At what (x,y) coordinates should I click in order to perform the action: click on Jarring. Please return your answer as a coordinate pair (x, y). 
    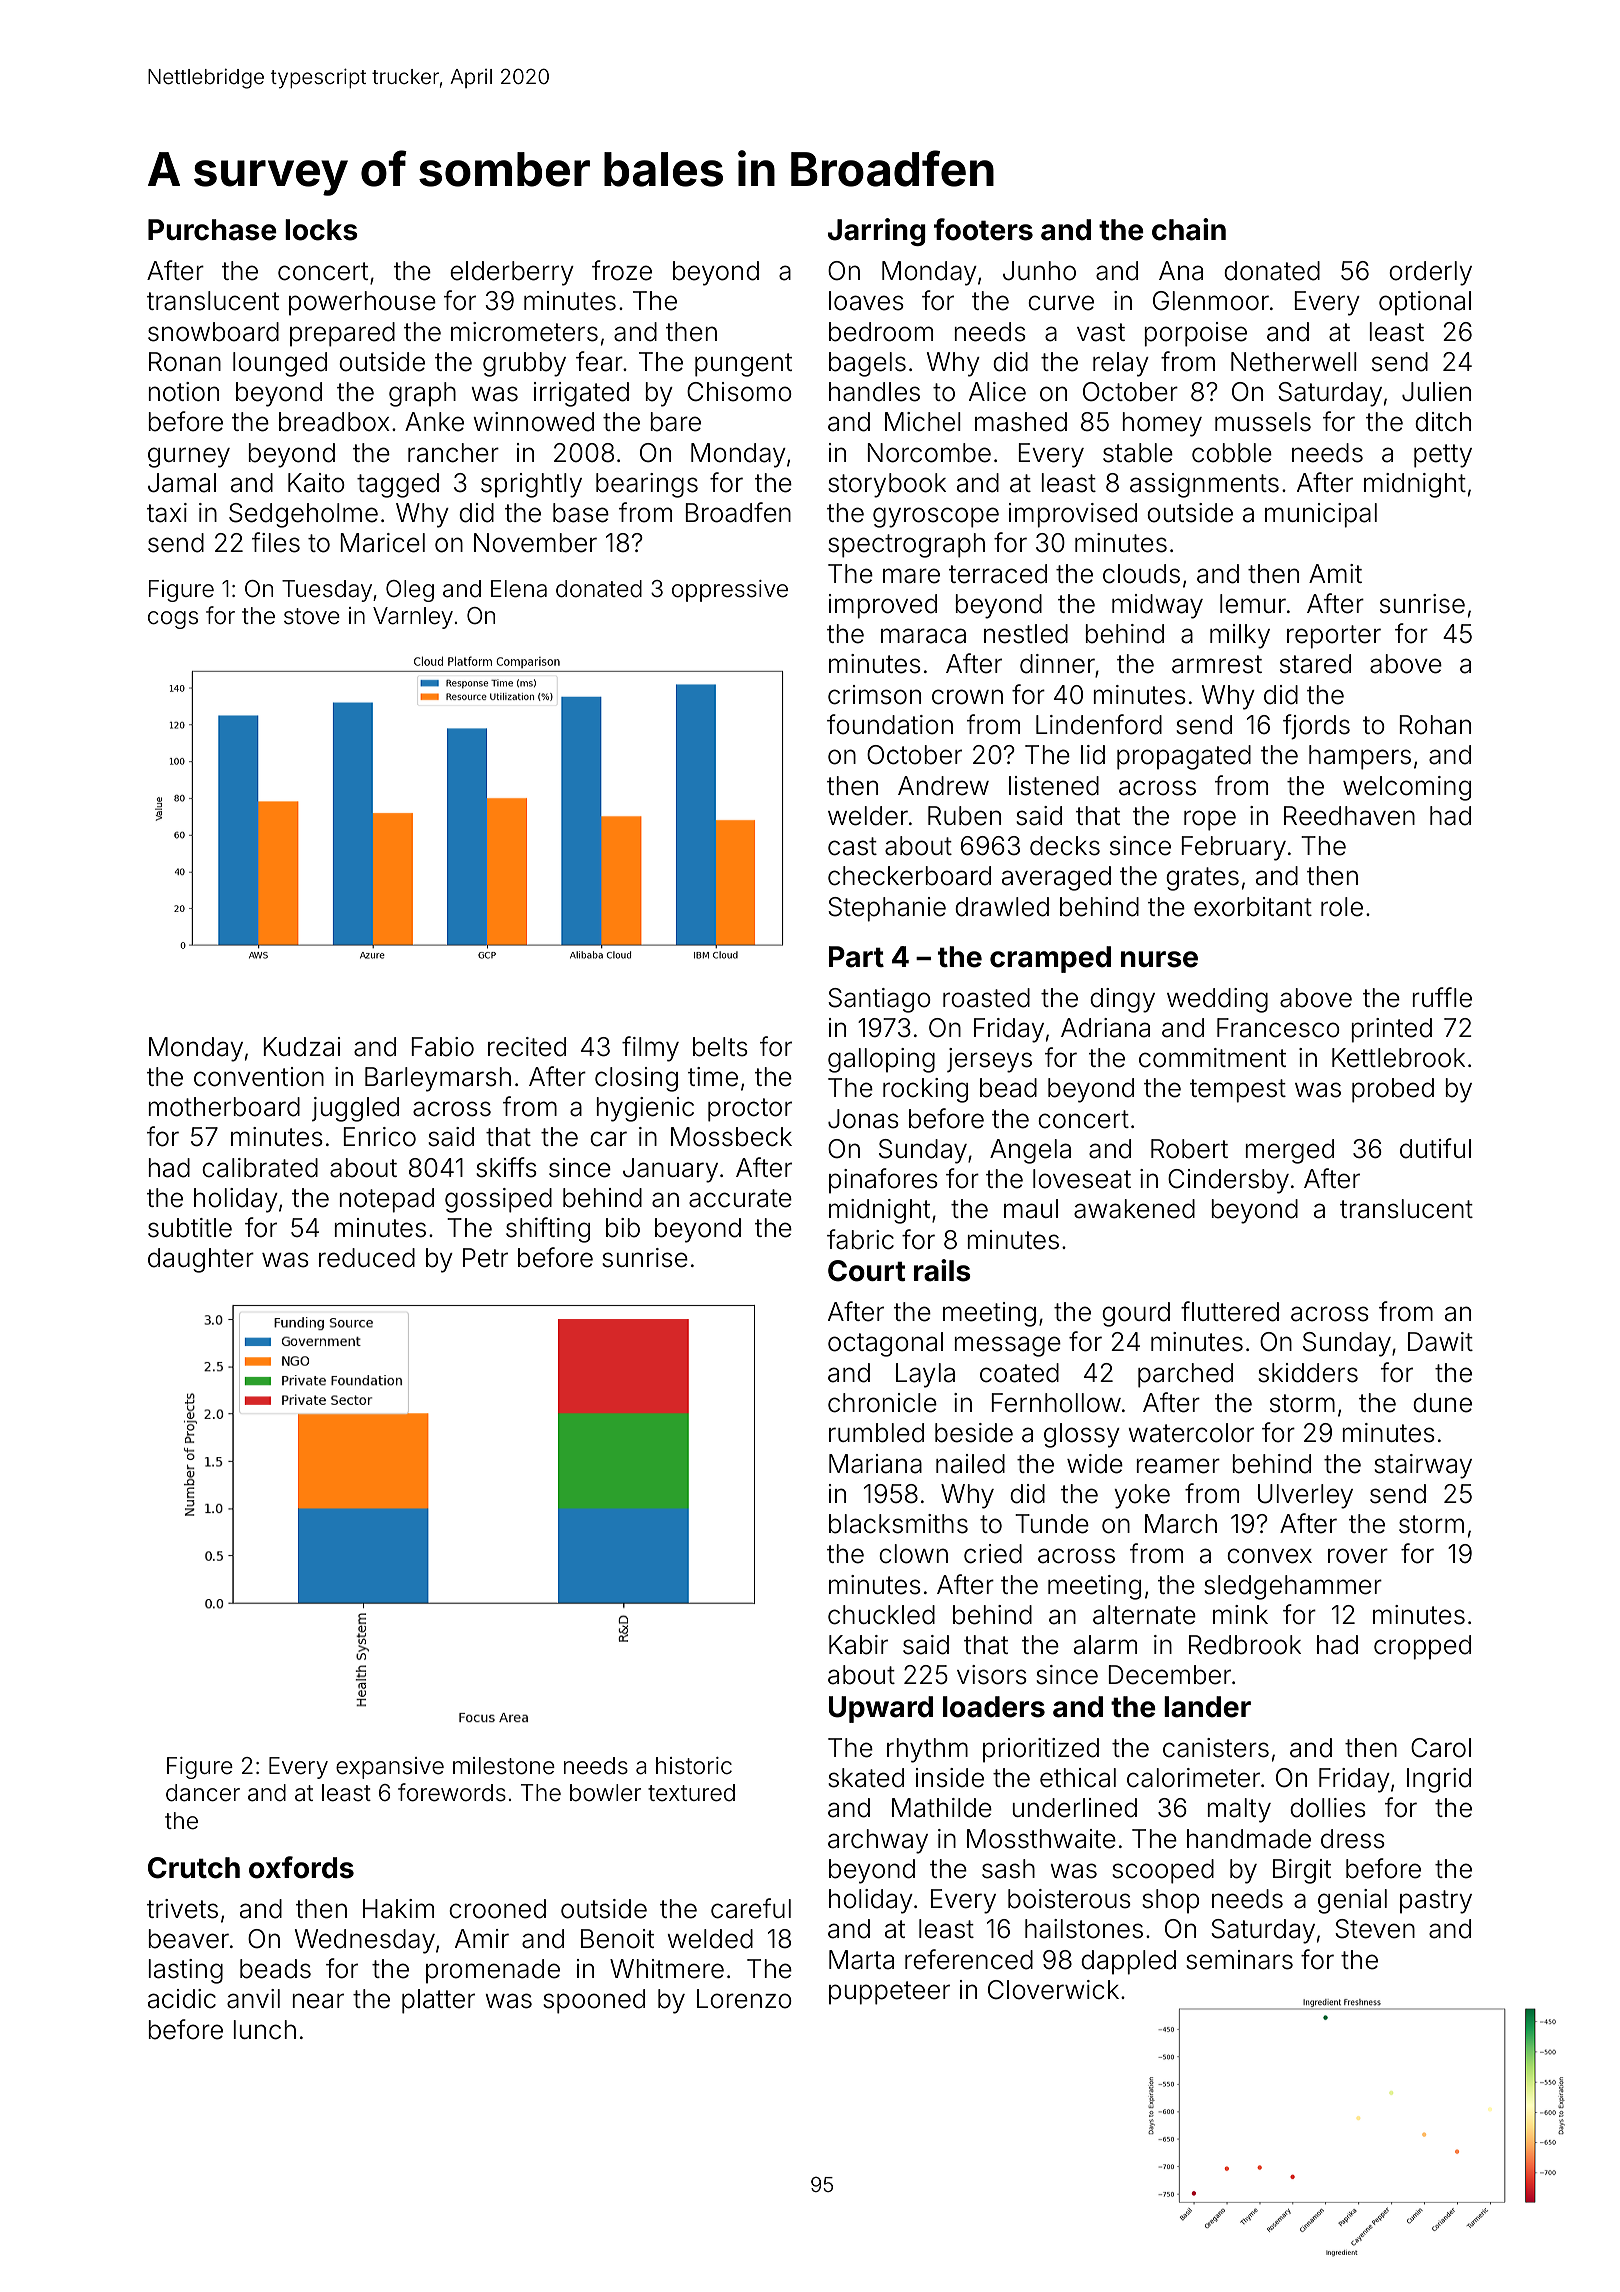
    Looking at the image, I should click on (877, 232).
